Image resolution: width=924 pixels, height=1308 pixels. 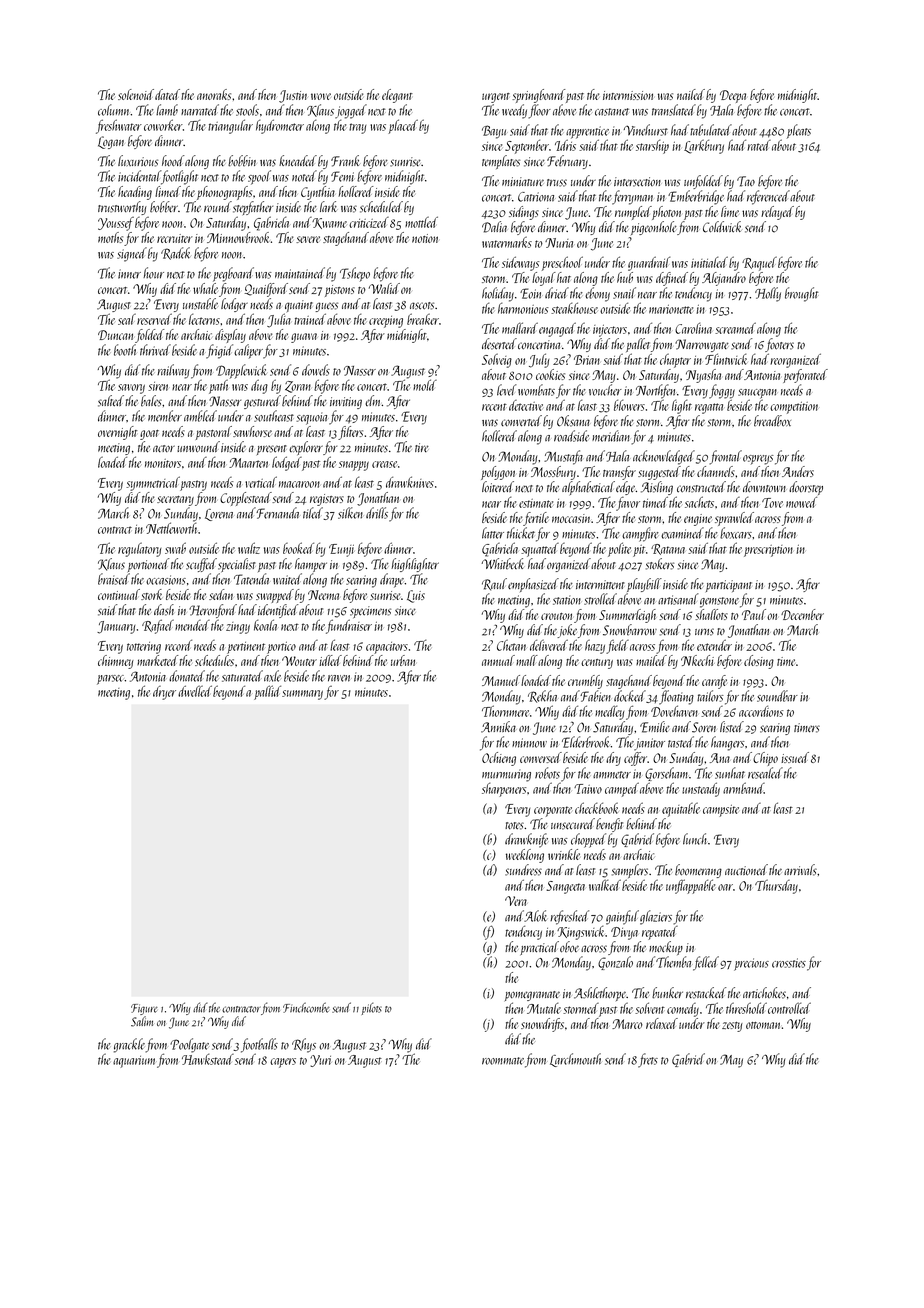 I want to click on path, so click(x=218, y=386).
